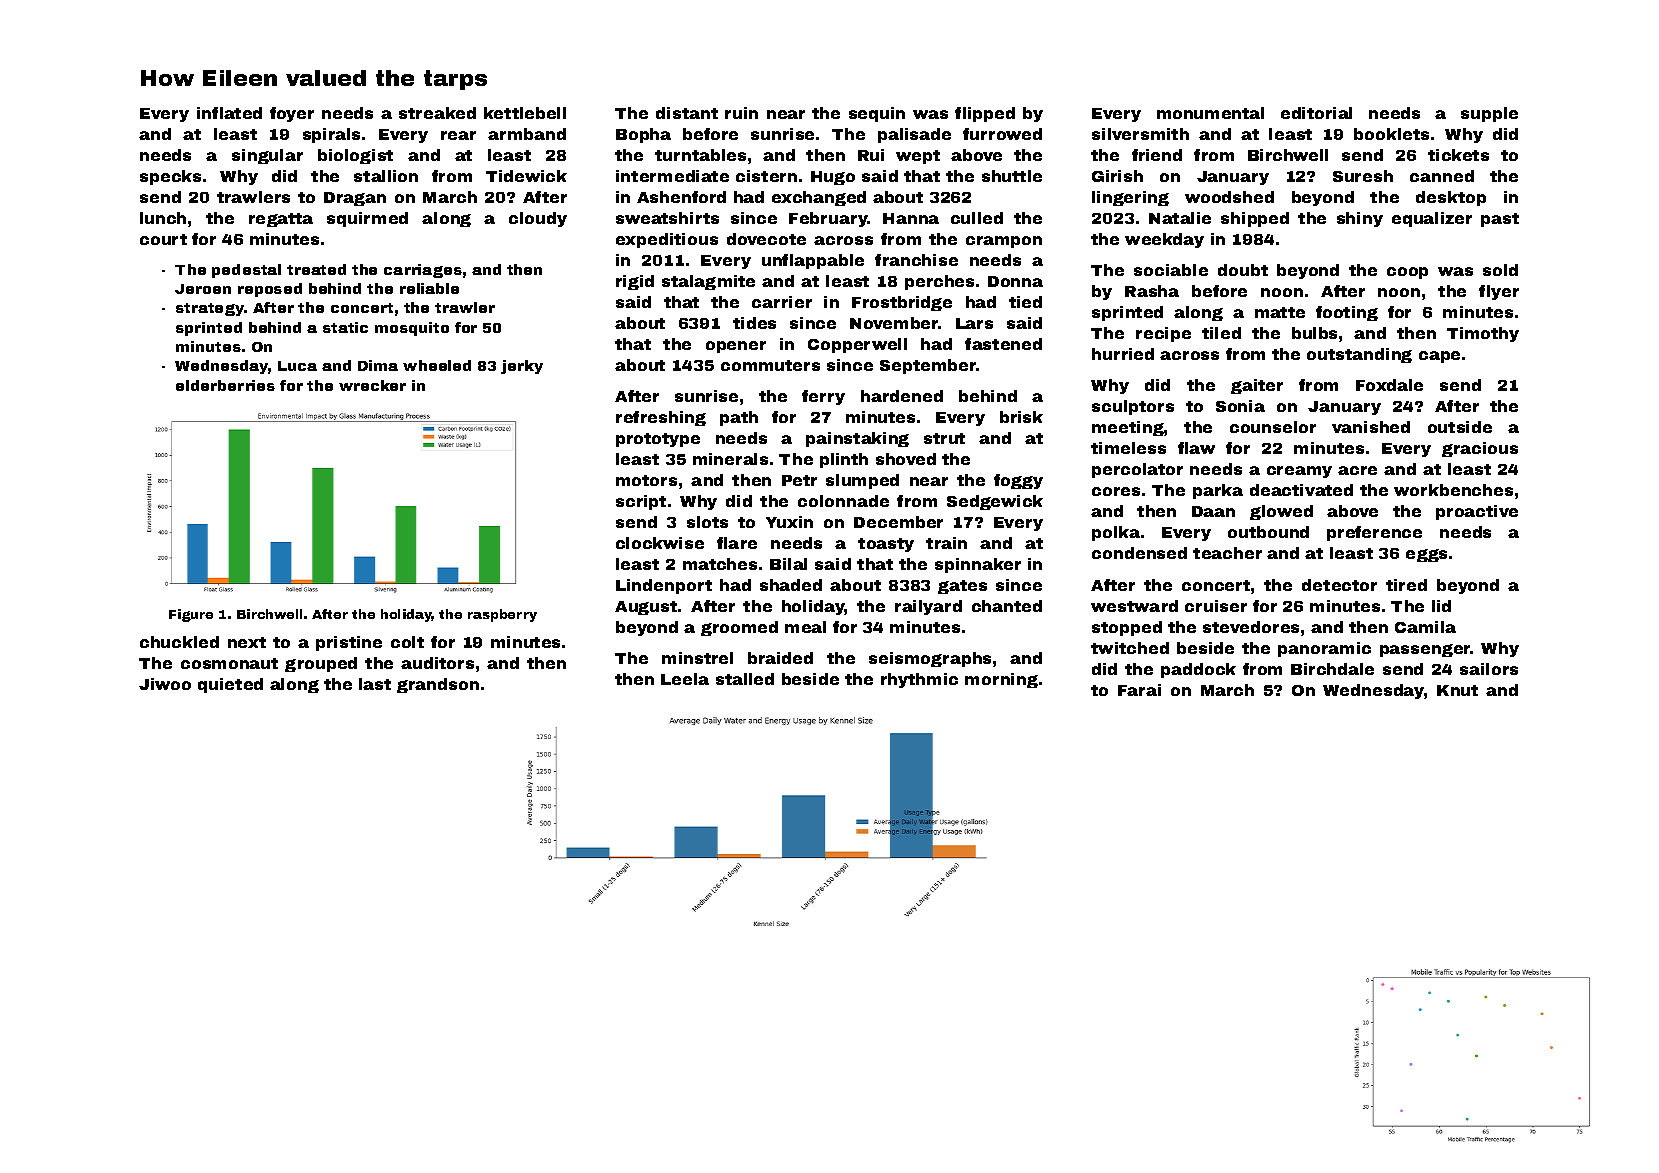  What do you see at coordinates (1425, 627) in the screenshot?
I see `Camila` at bounding box center [1425, 627].
